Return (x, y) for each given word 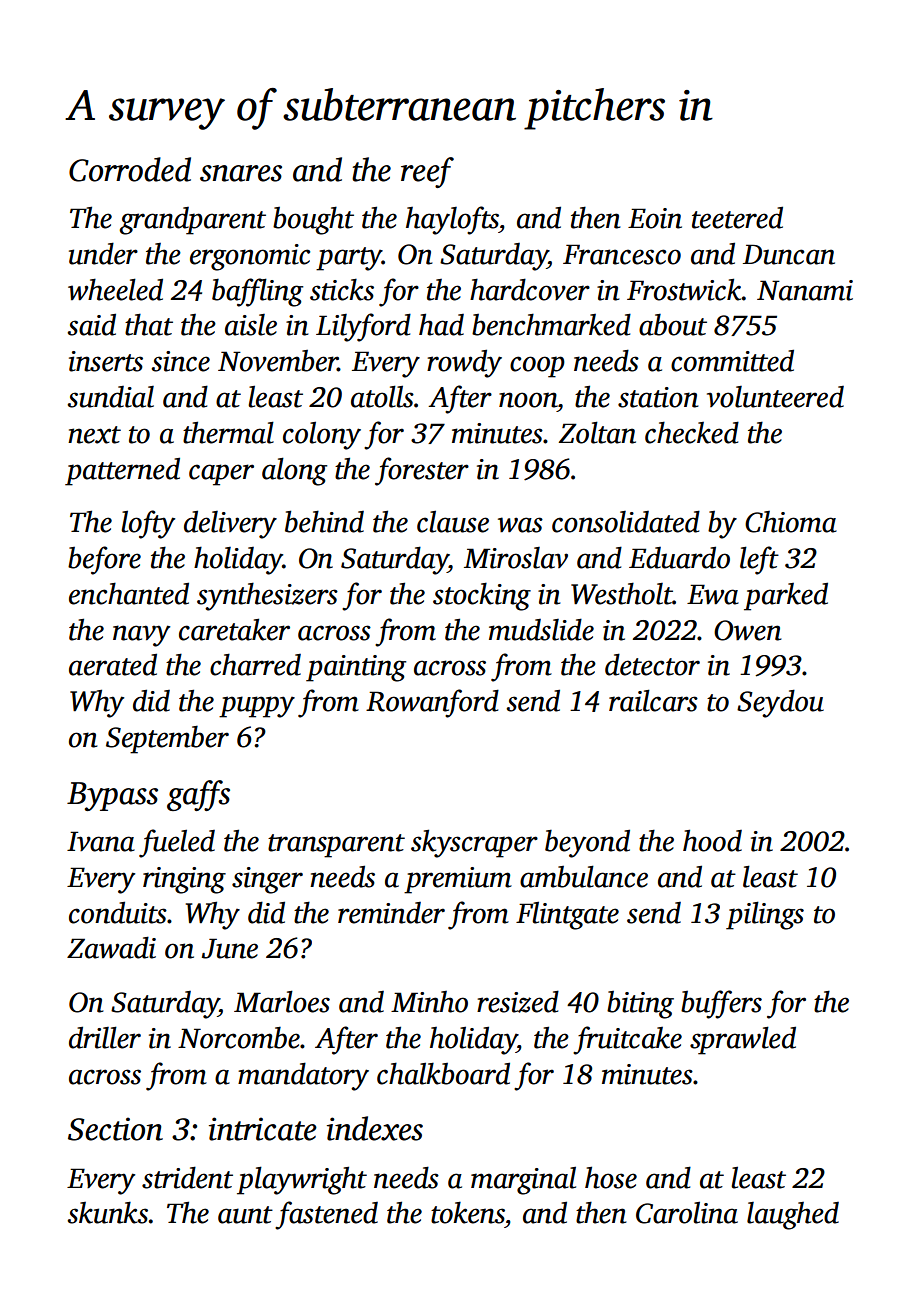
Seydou (780, 703)
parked (786, 596)
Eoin (655, 218)
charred (255, 664)
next (94, 435)
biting (640, 1005)
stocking (482, 596)
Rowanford (432, 703)
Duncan (789, 254)
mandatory (303, 1076)
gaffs (198, 795)
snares (241, 173)
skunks (107, 1212)
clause (453, 522)
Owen (748, 630)
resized (518, 1001)
